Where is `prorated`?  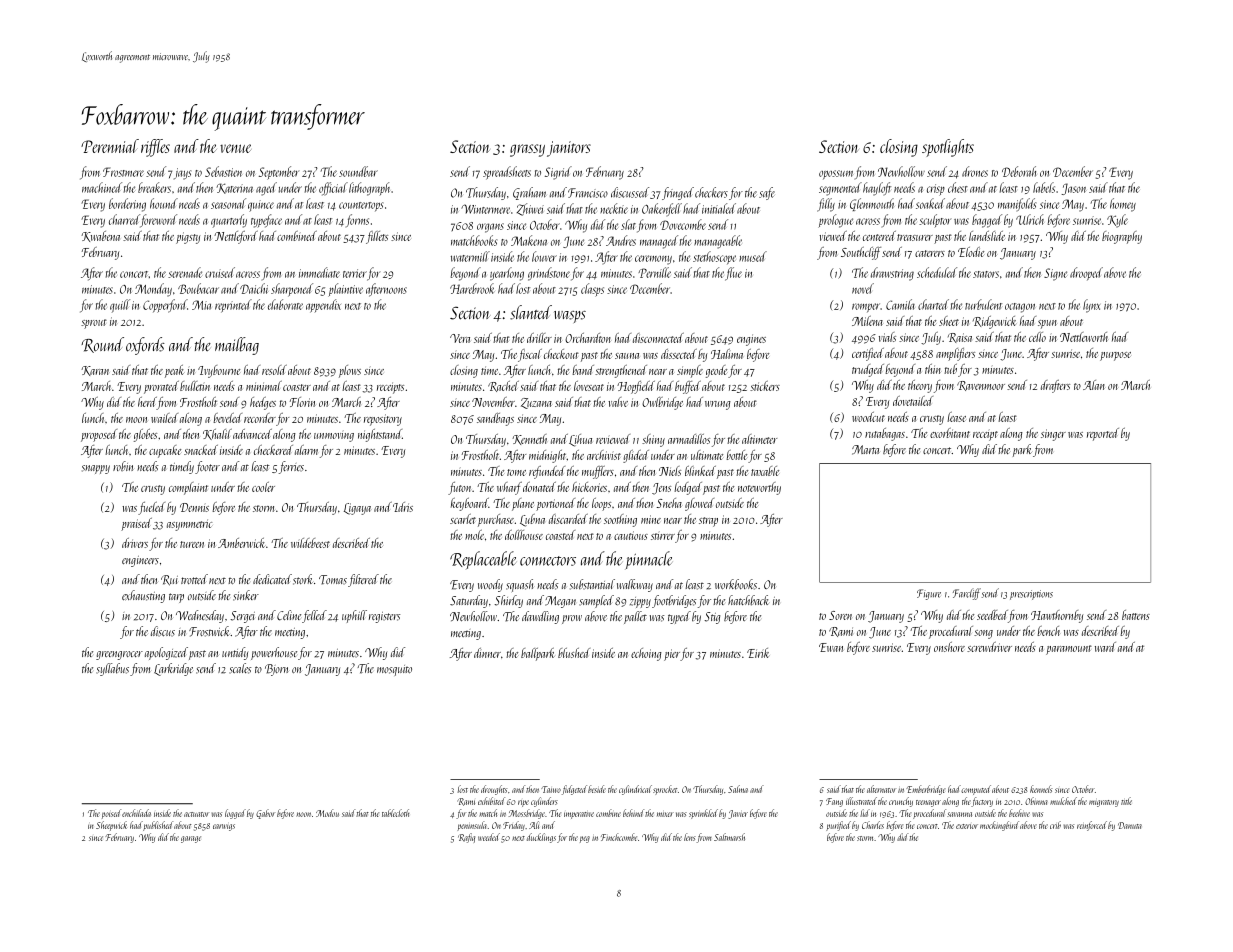 prorated is located at coordinates (161, 387).
